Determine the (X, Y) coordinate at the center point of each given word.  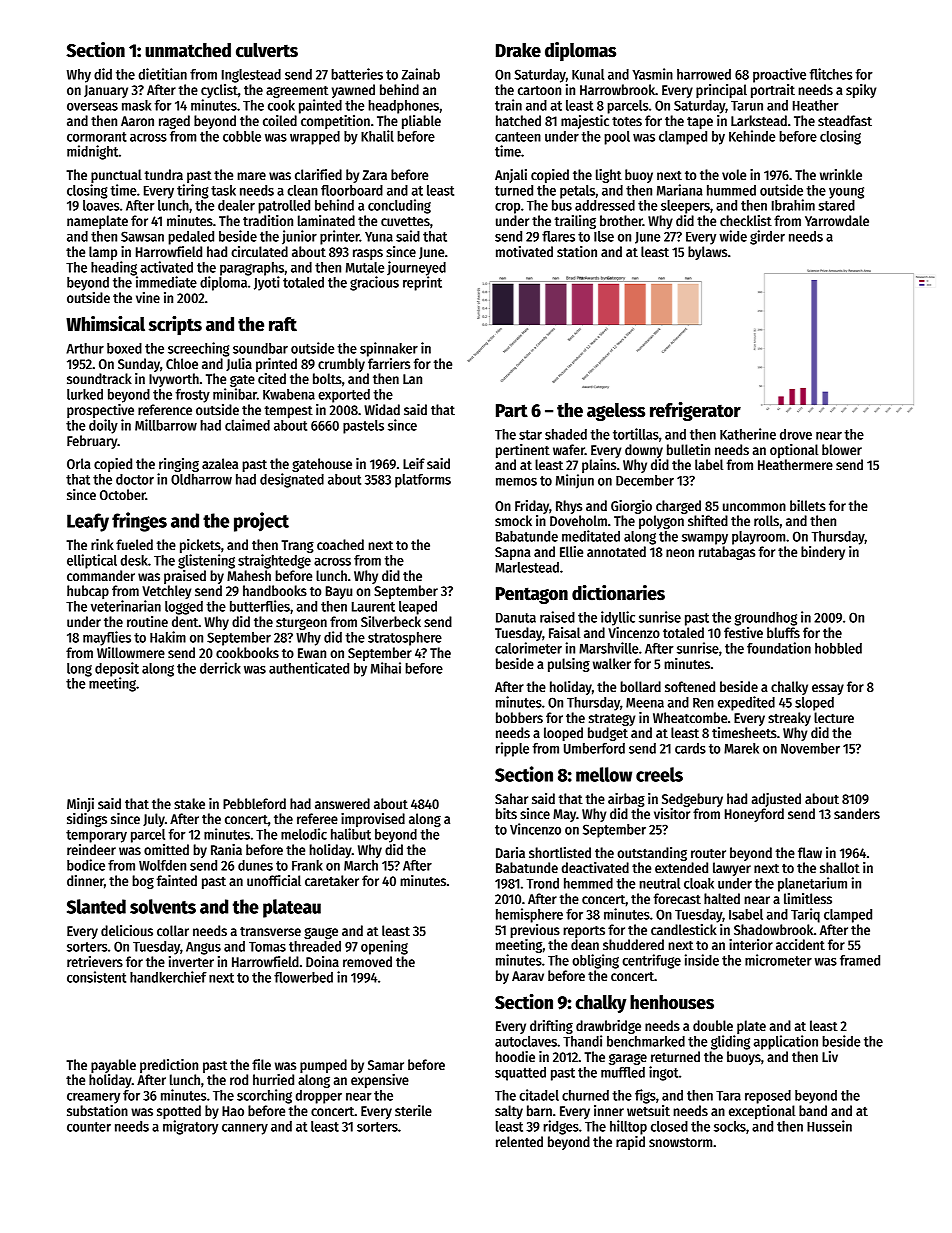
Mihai (386, 668)
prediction (169, 1066)
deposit (117, 669)
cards (690, 748)
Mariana (680, 190)
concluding (399, 206)
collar (173, 930)
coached (340, 544)
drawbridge (608, 1027)
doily (103, 426)
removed (367, 961)
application (786, 1042)
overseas (92, 107)
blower (842, 449)
